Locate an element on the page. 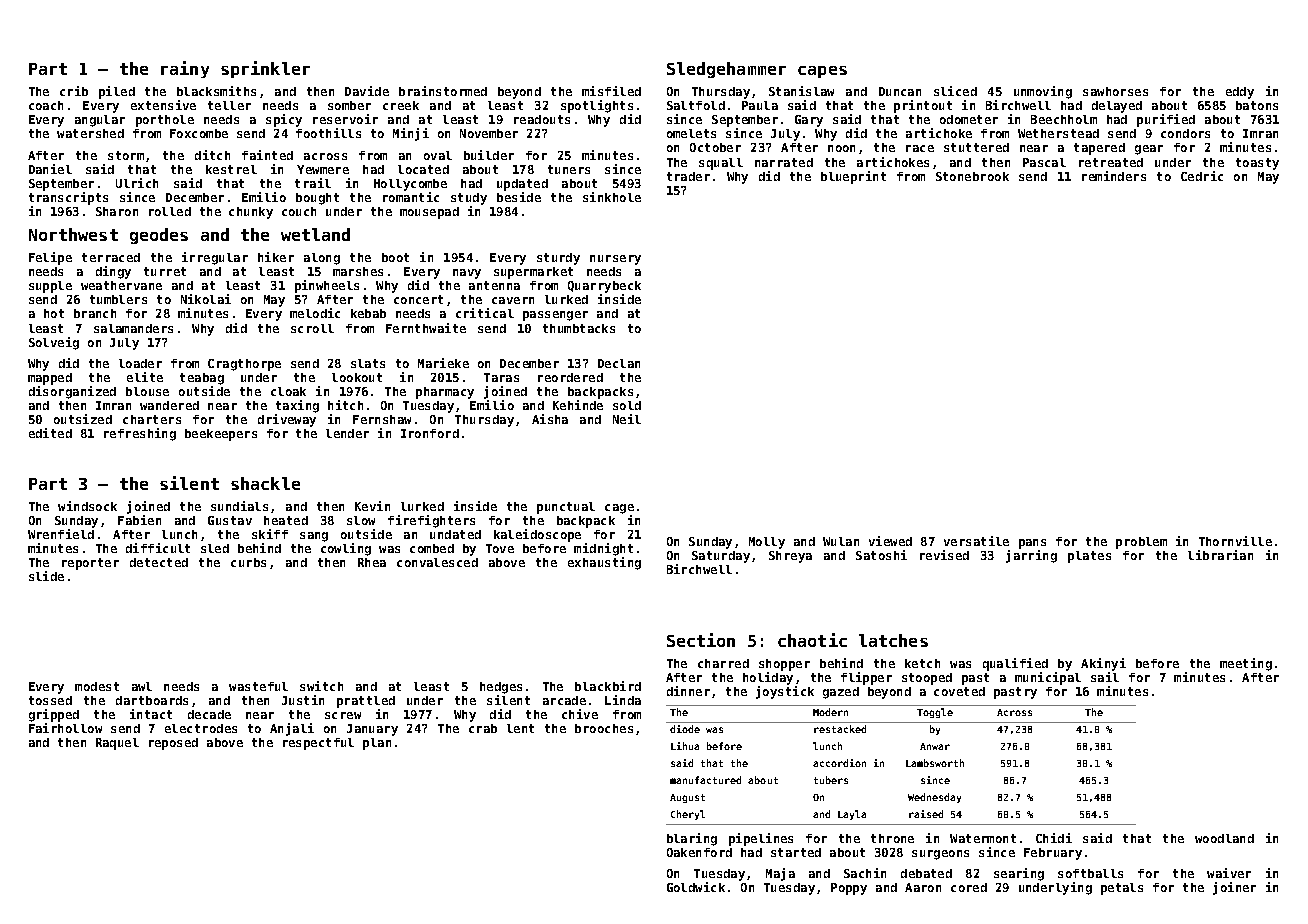 The height and width of the page is (924, 1308). ketch is located at coordinates (922, 663).
